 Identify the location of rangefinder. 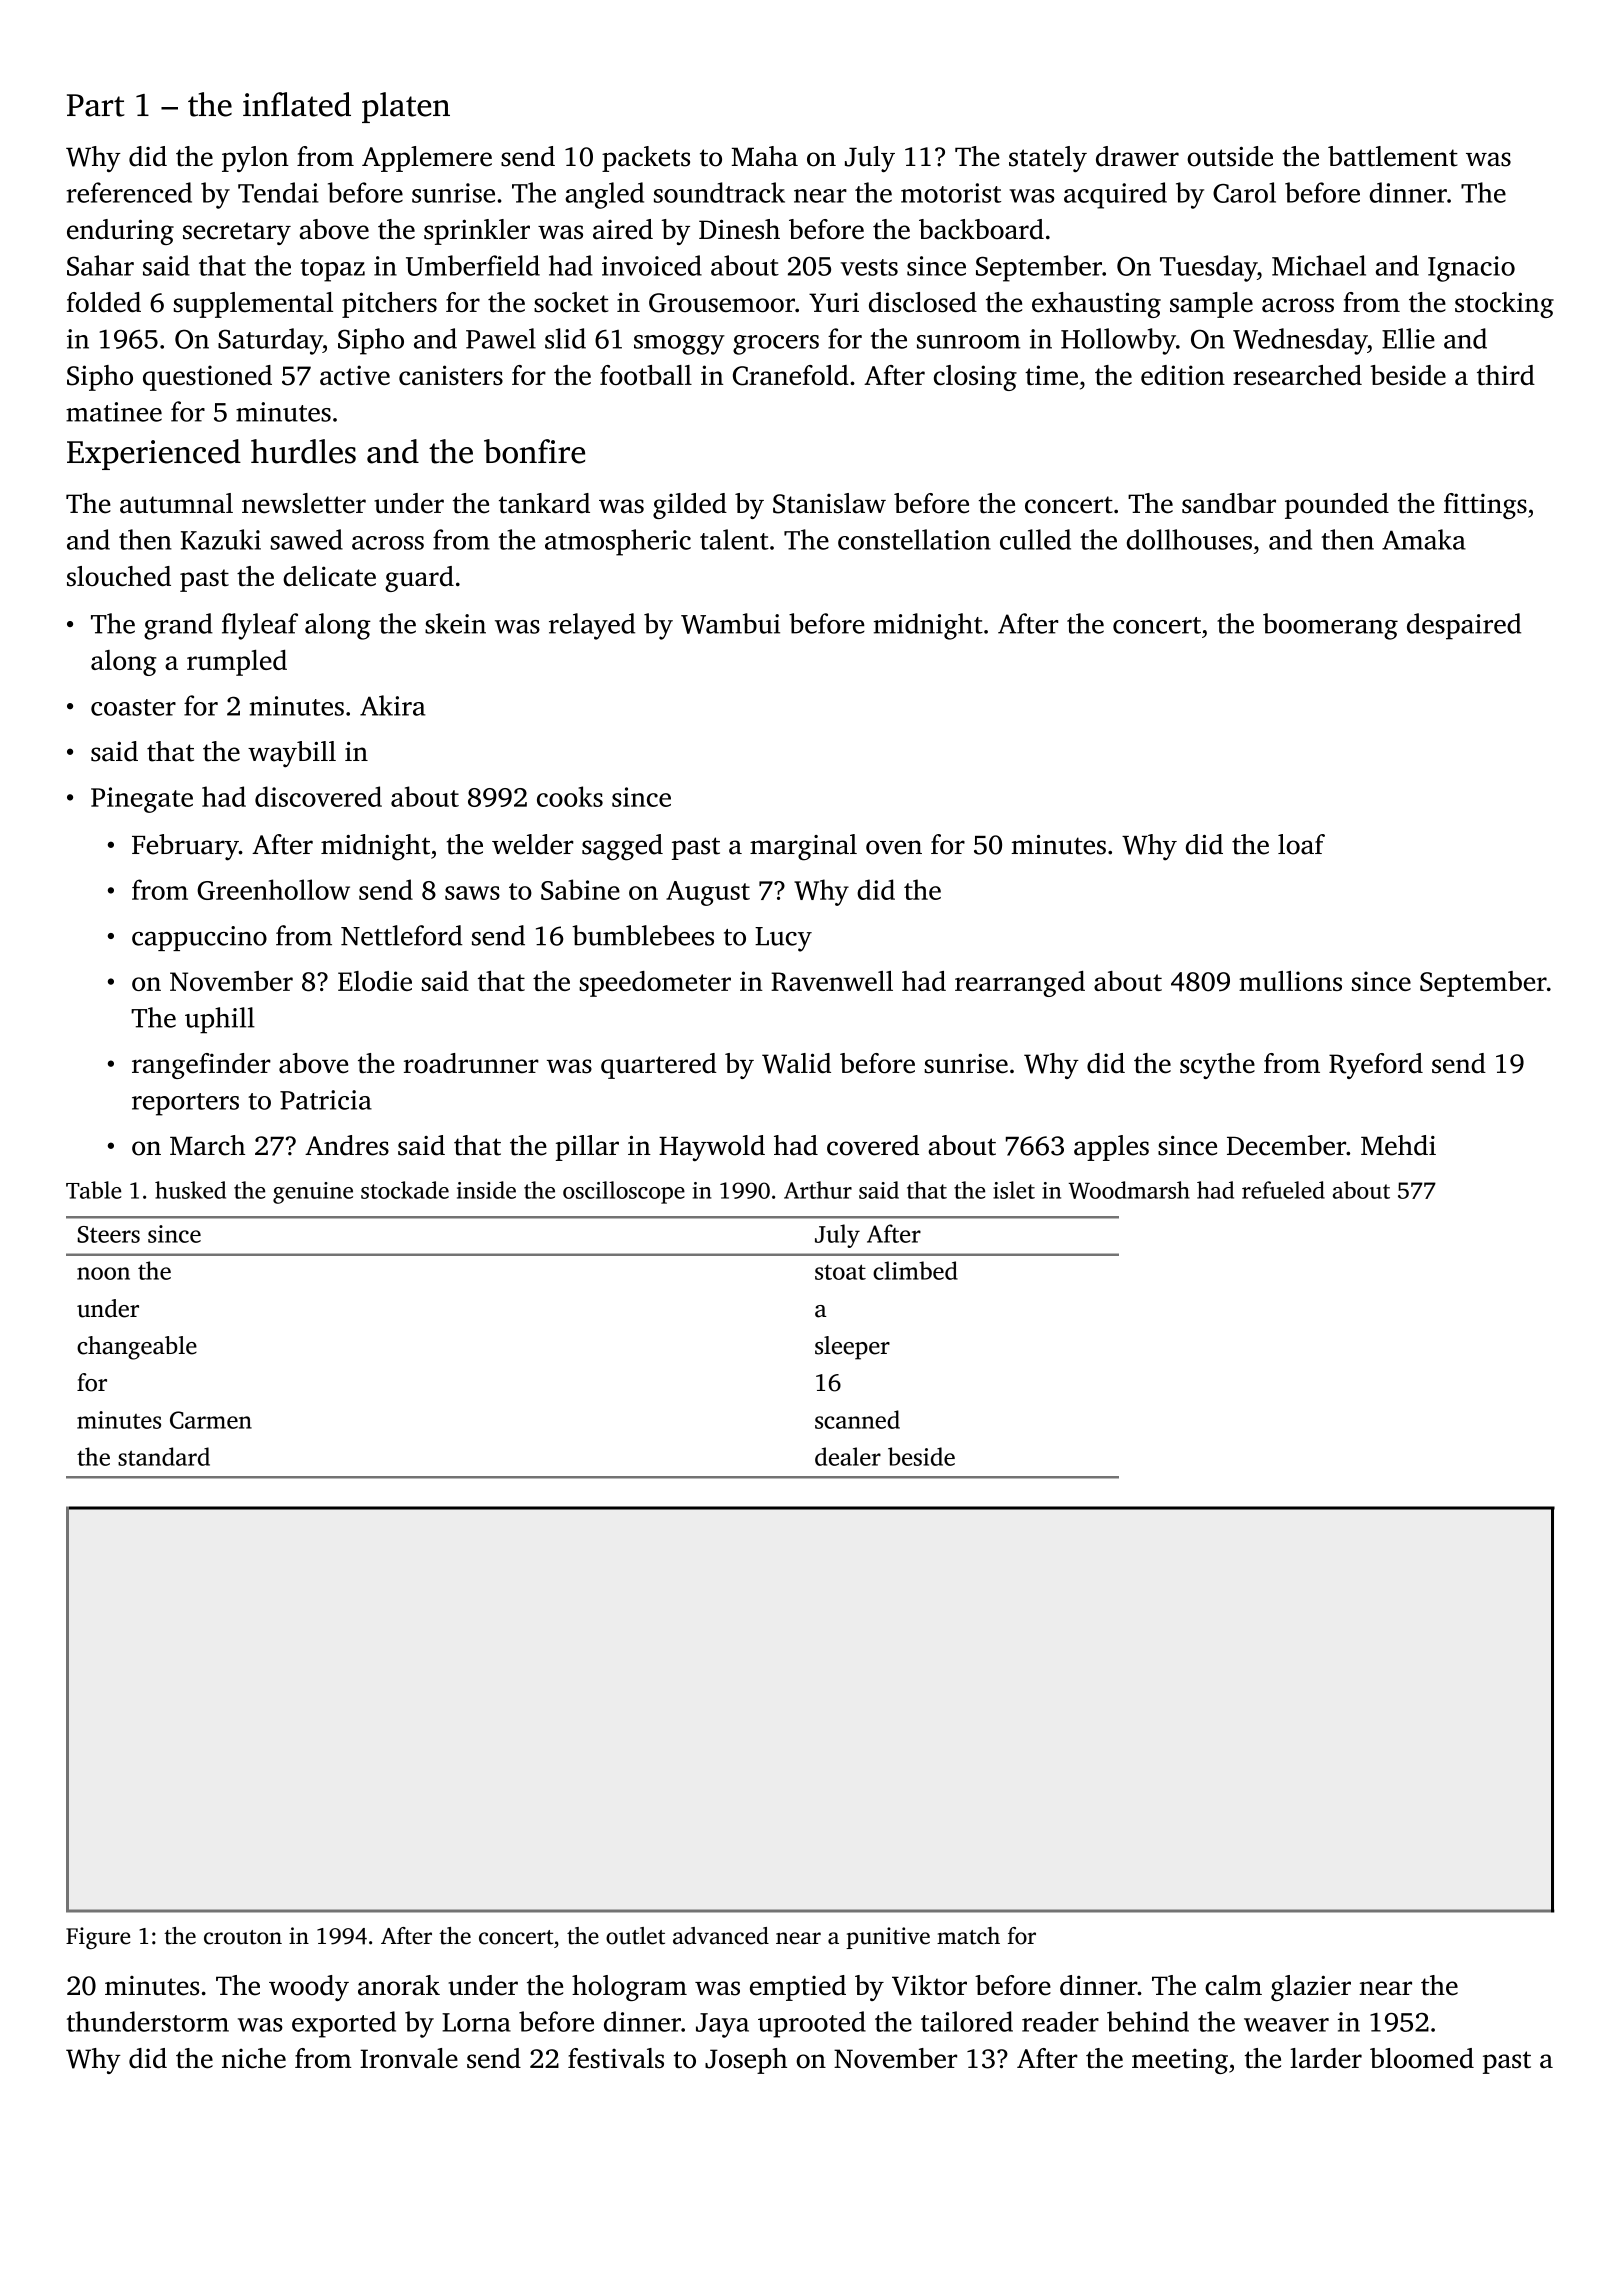
(201, 1066).
